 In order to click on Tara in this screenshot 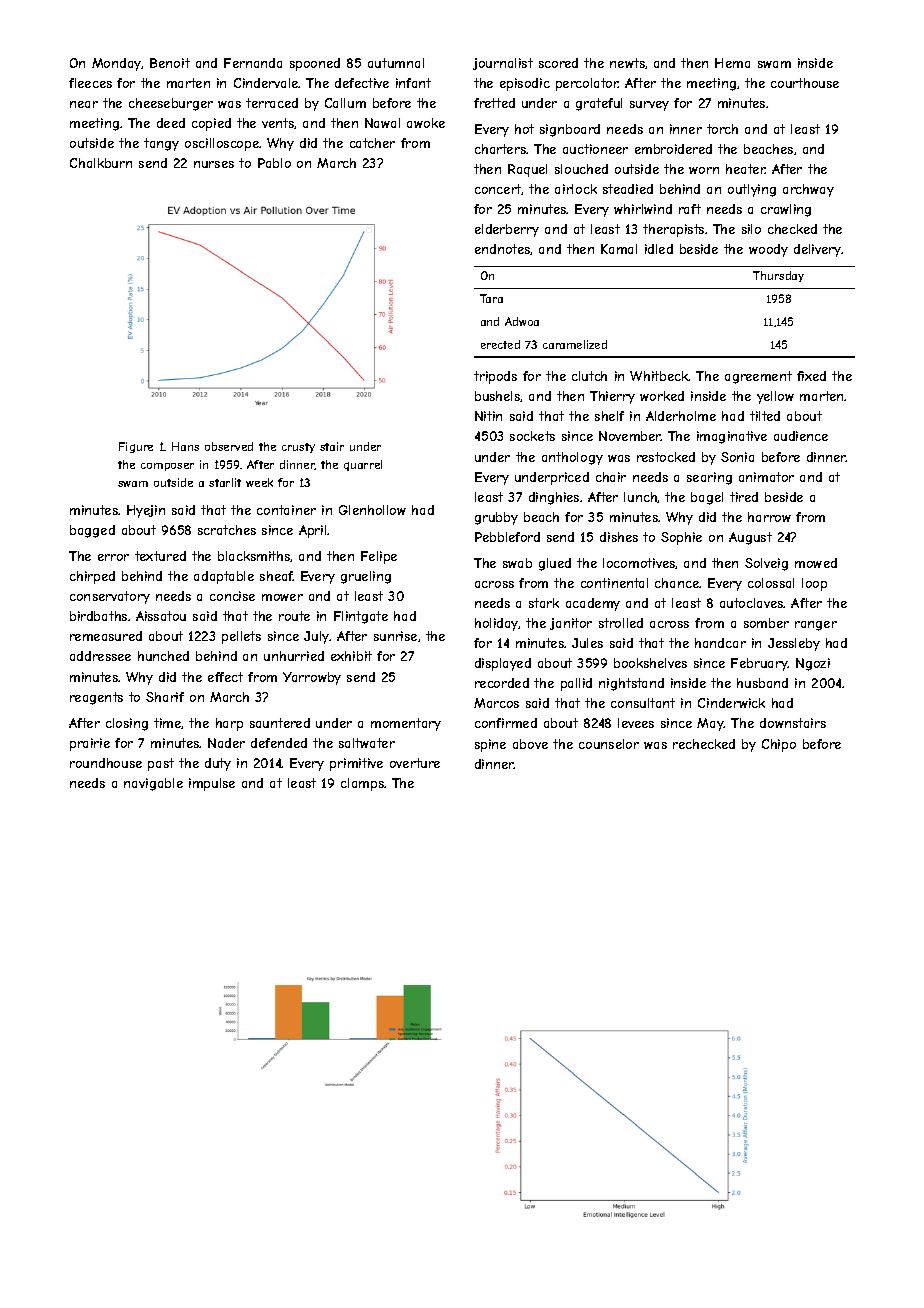, I will do `click(491, 298)`.
